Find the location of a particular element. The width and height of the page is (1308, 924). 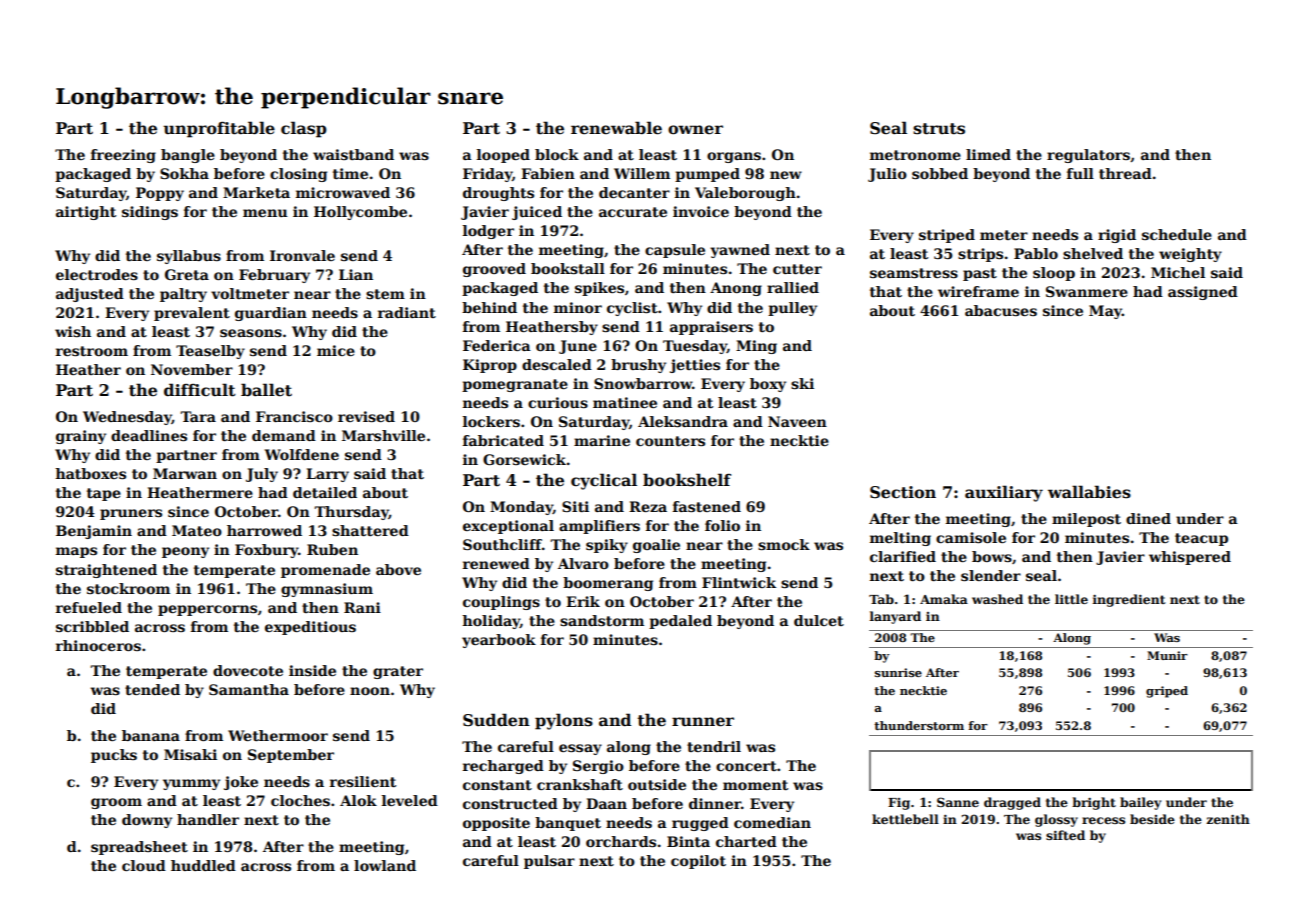

dovecote is located at coordinates (248, 670).
